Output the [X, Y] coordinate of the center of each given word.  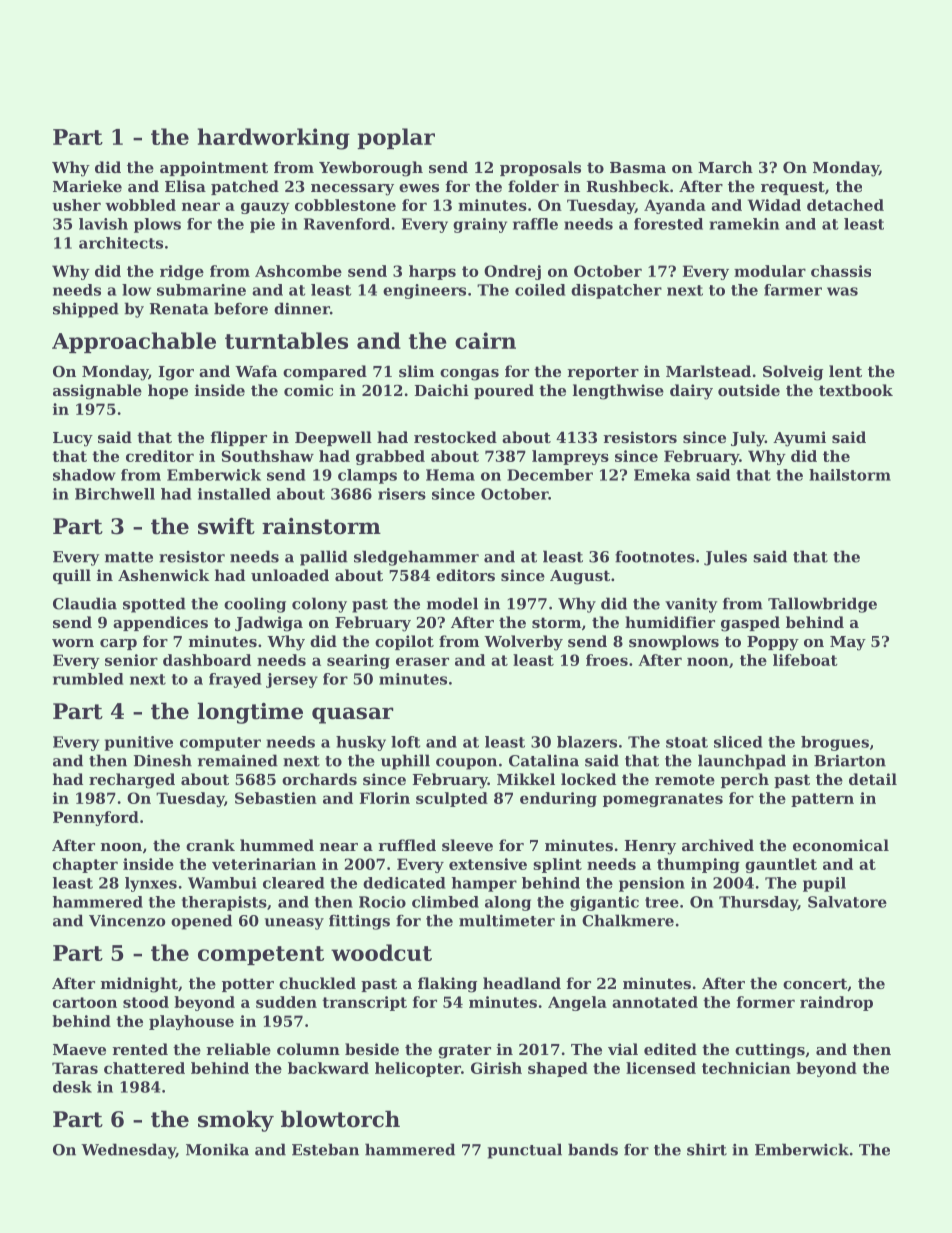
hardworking [273, 139]
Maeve [79, 1049]
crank [210, 845]
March [725, 167]
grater [464, 1051]
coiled [540, 290]
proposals [540, 168]
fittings [359, 922]
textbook [856, 390]
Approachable [134, 342]
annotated [655, 1002]
